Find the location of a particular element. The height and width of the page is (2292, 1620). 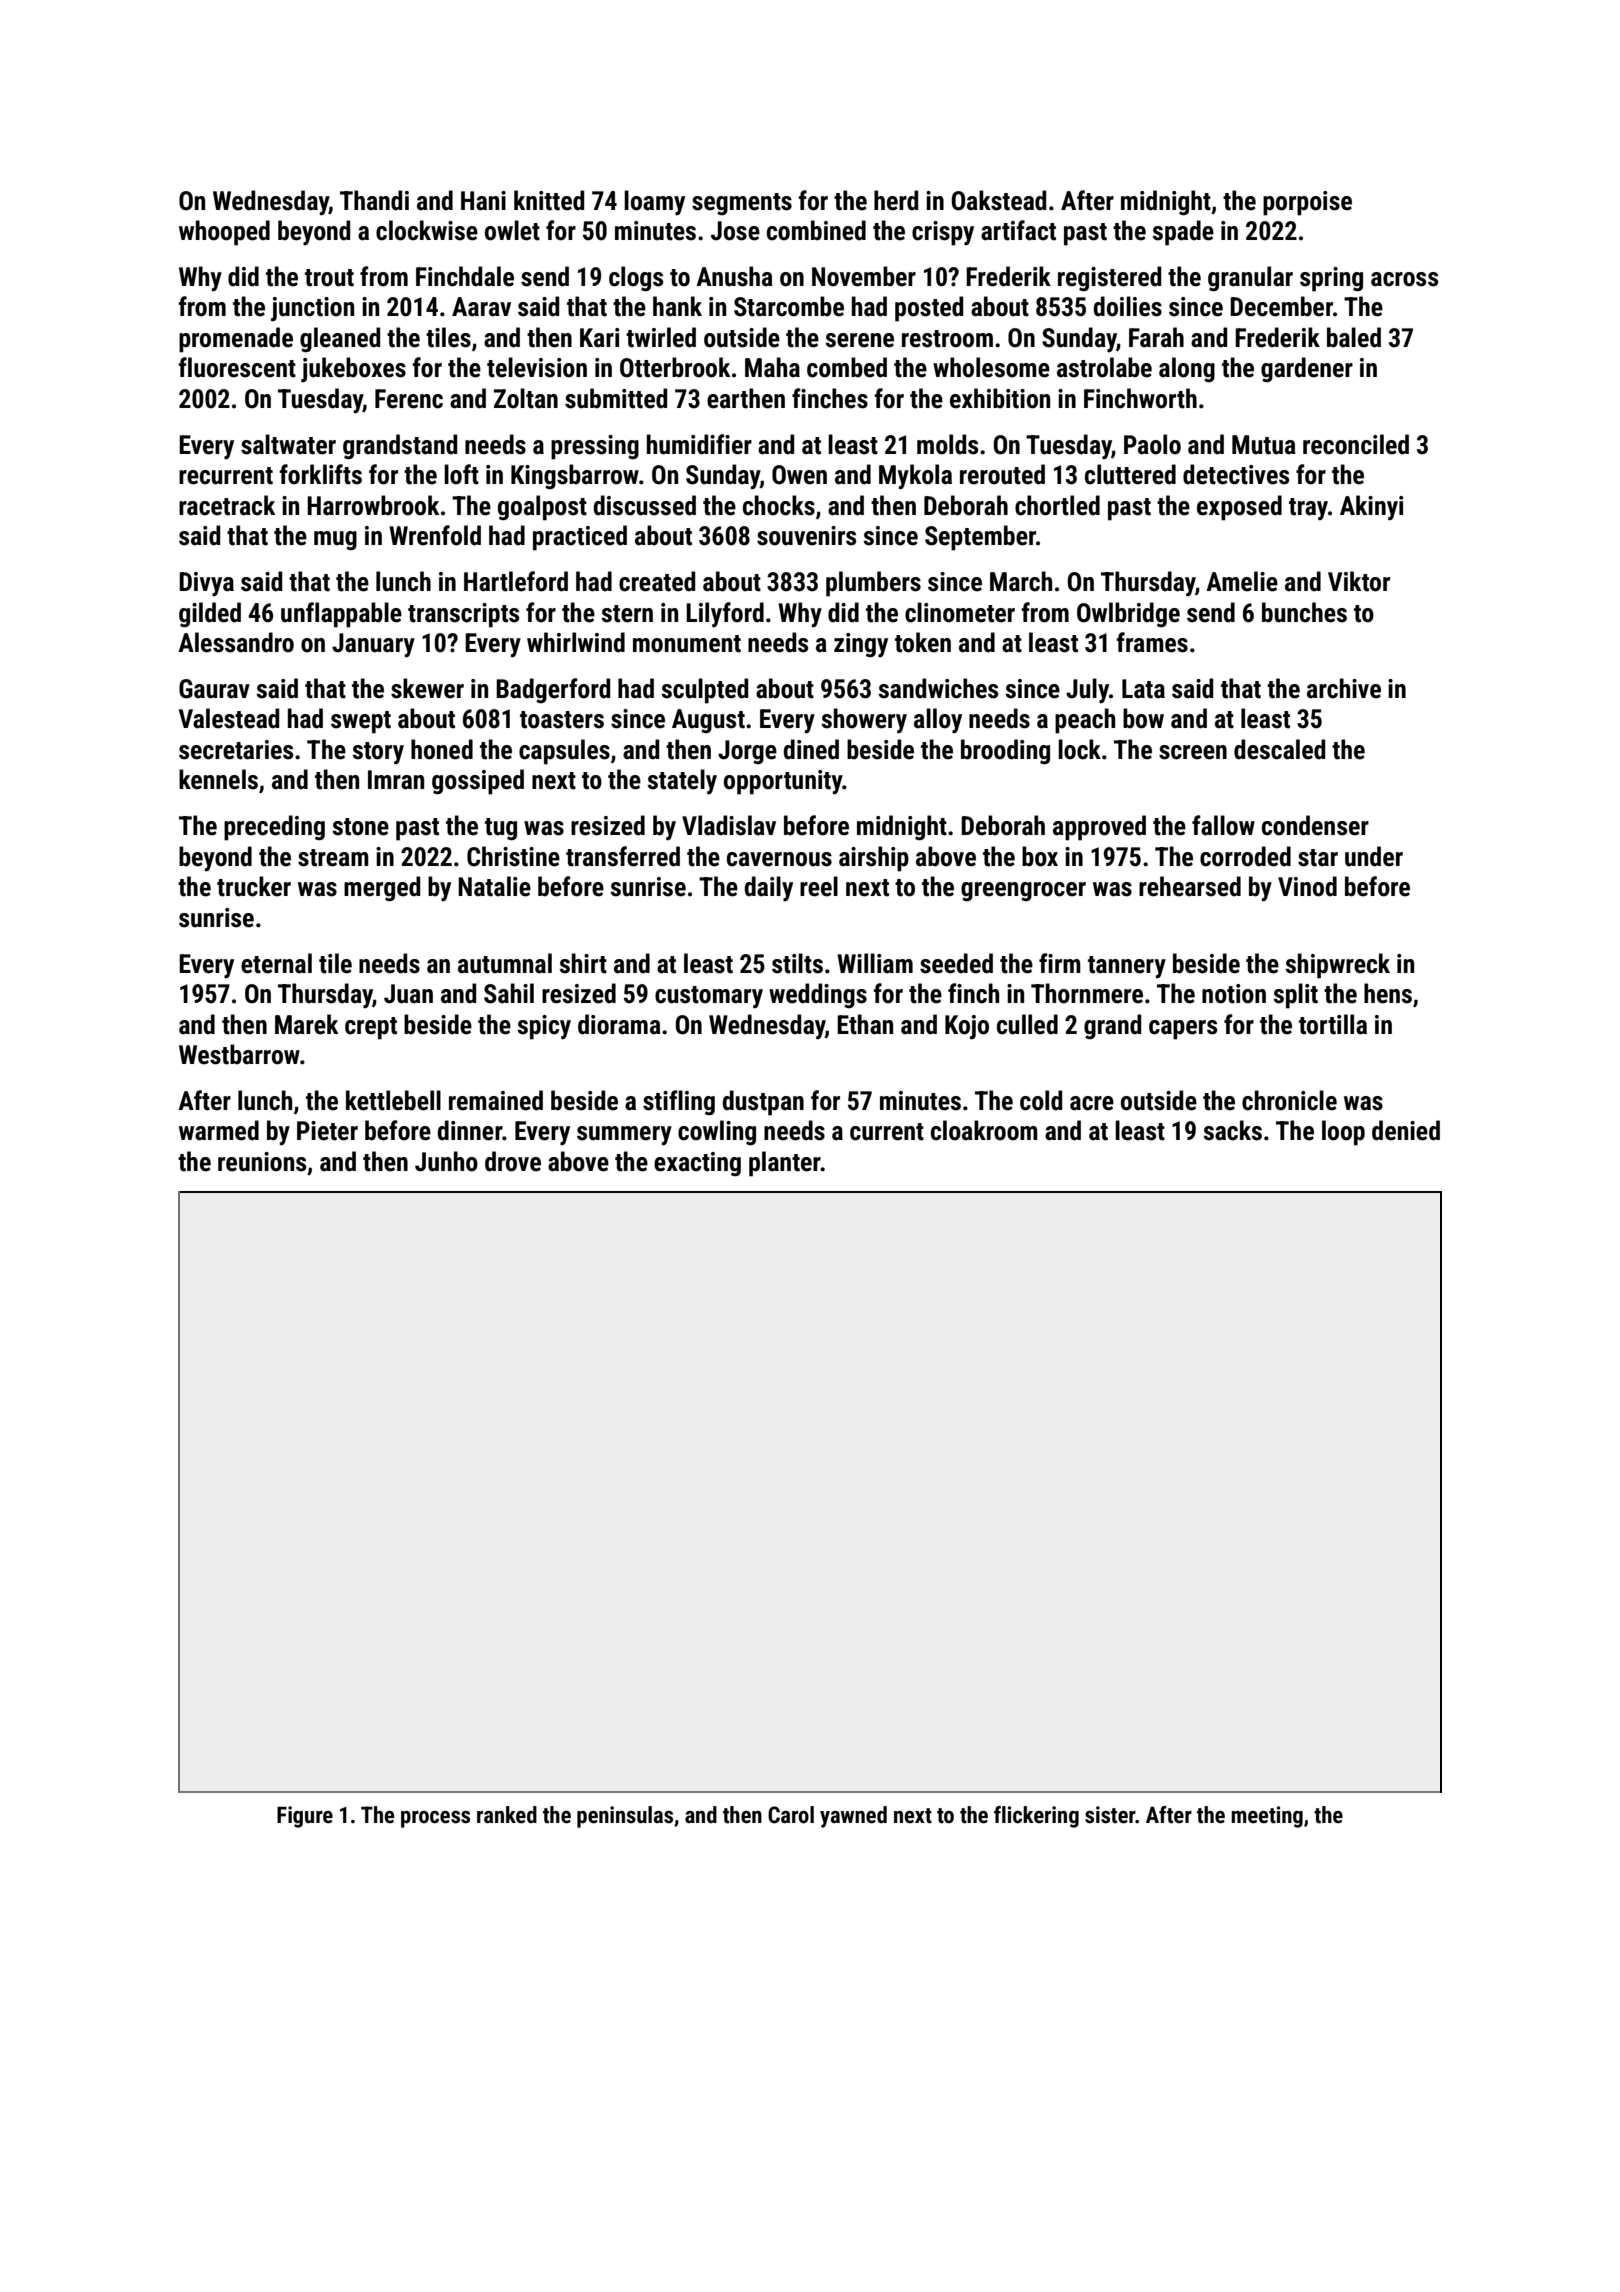

Hani is located at coordinates (483, 201).
